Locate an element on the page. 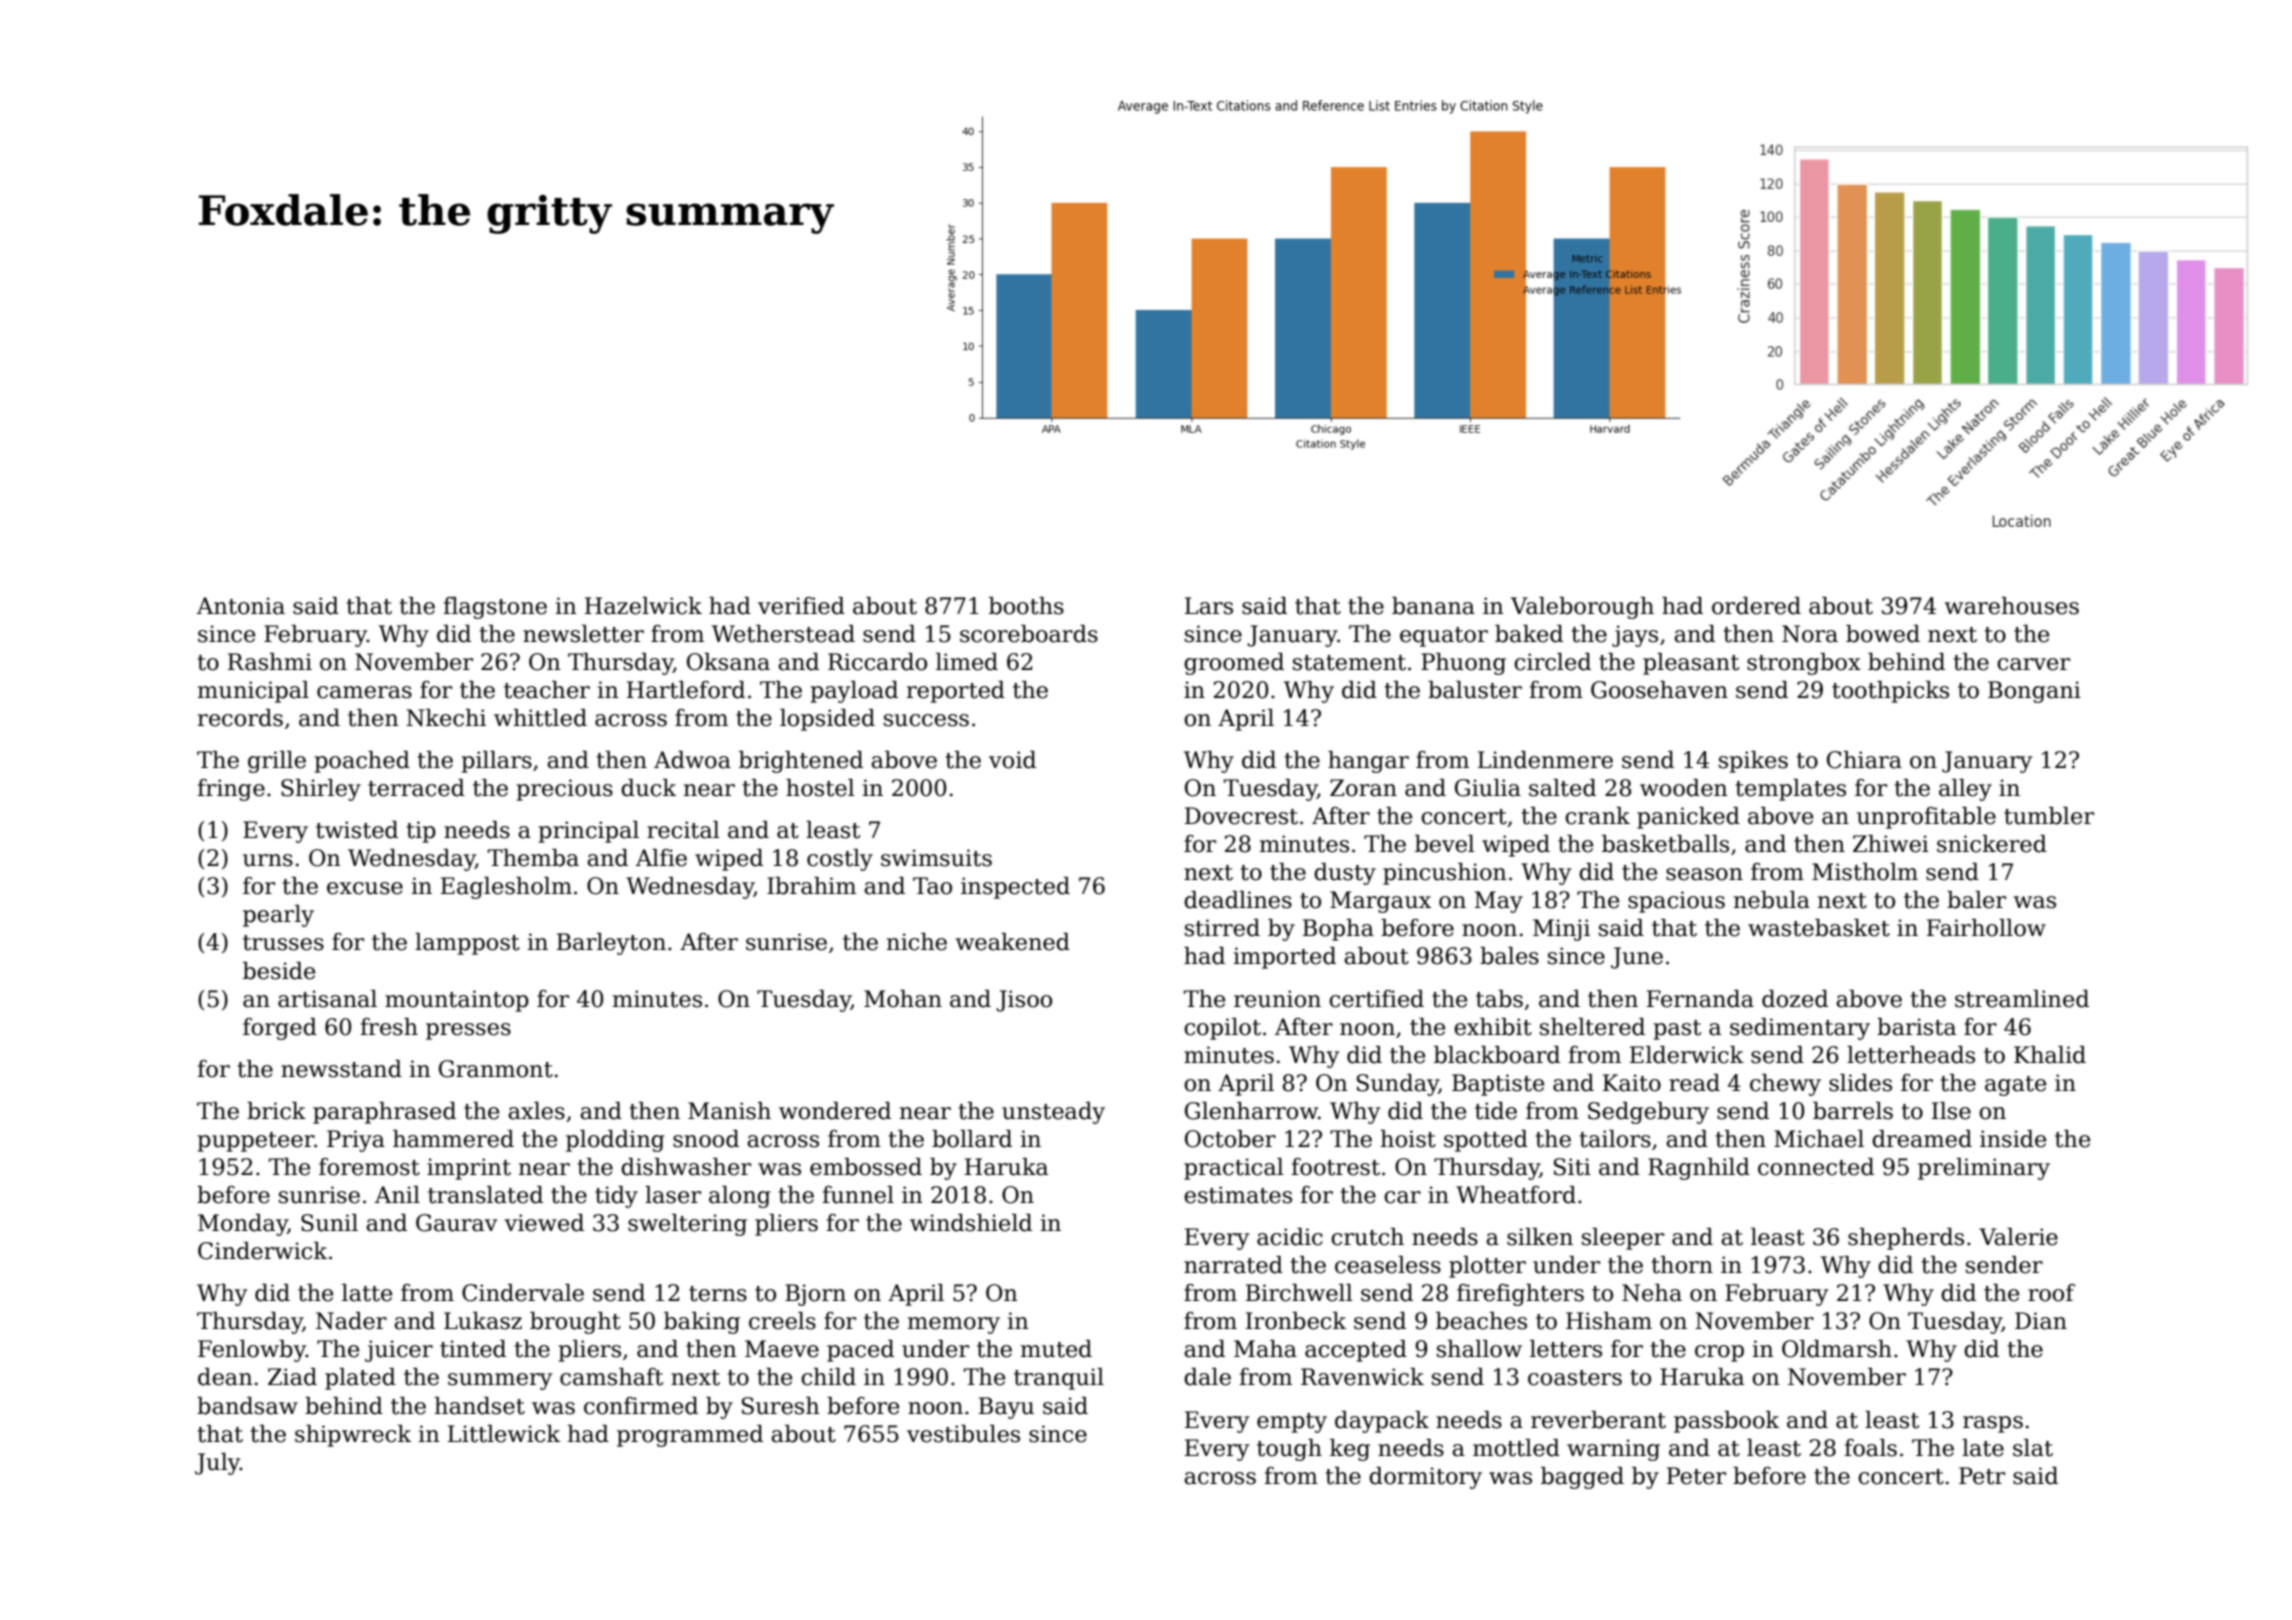  streamlined is located at coordinates (2022, 999).
